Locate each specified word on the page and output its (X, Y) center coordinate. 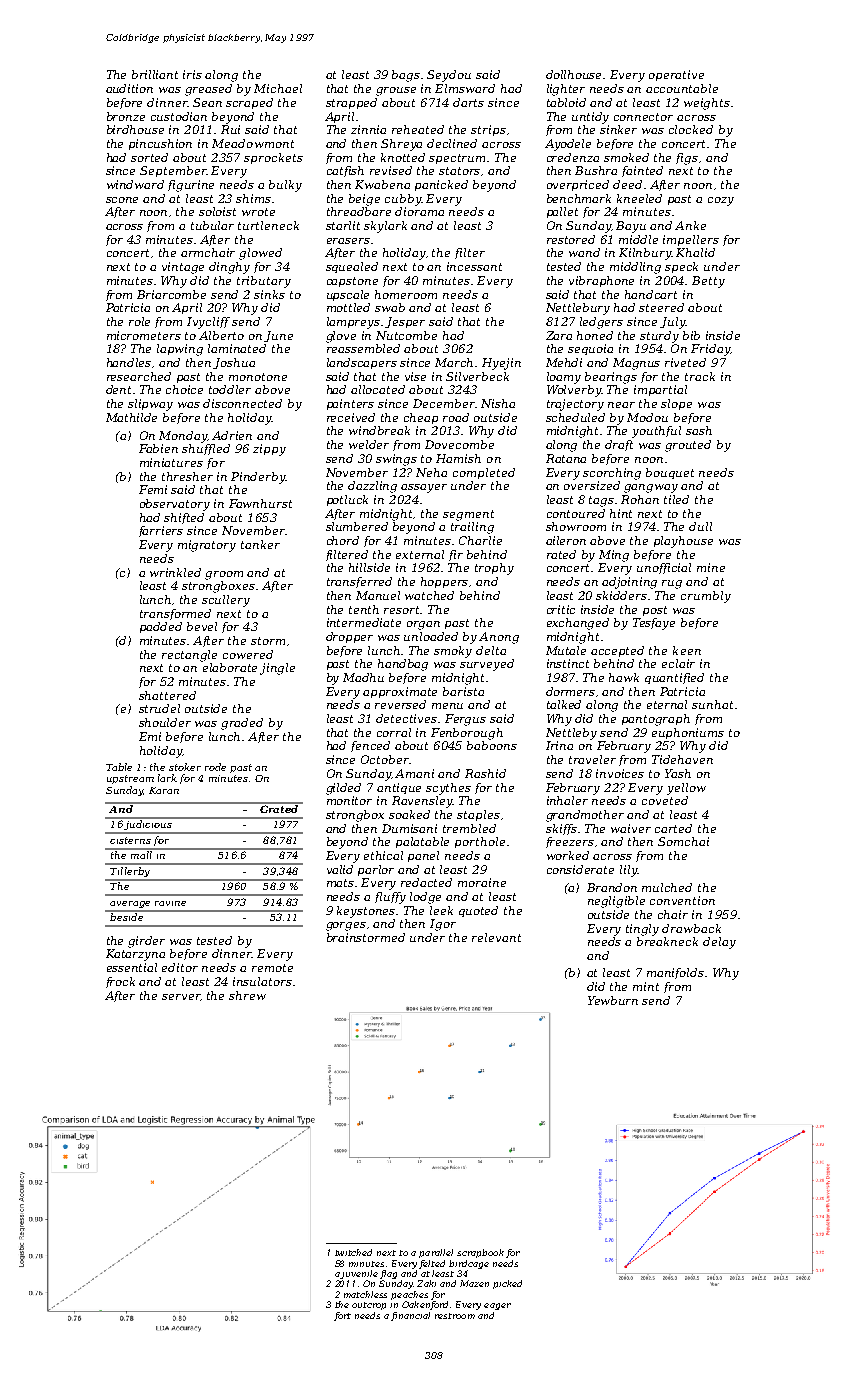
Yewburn (613, 1000)
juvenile (359, 1274)
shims (253, 198)
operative (676, 75)
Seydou (449, 76)
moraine (482, 882)
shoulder (165, 722)
